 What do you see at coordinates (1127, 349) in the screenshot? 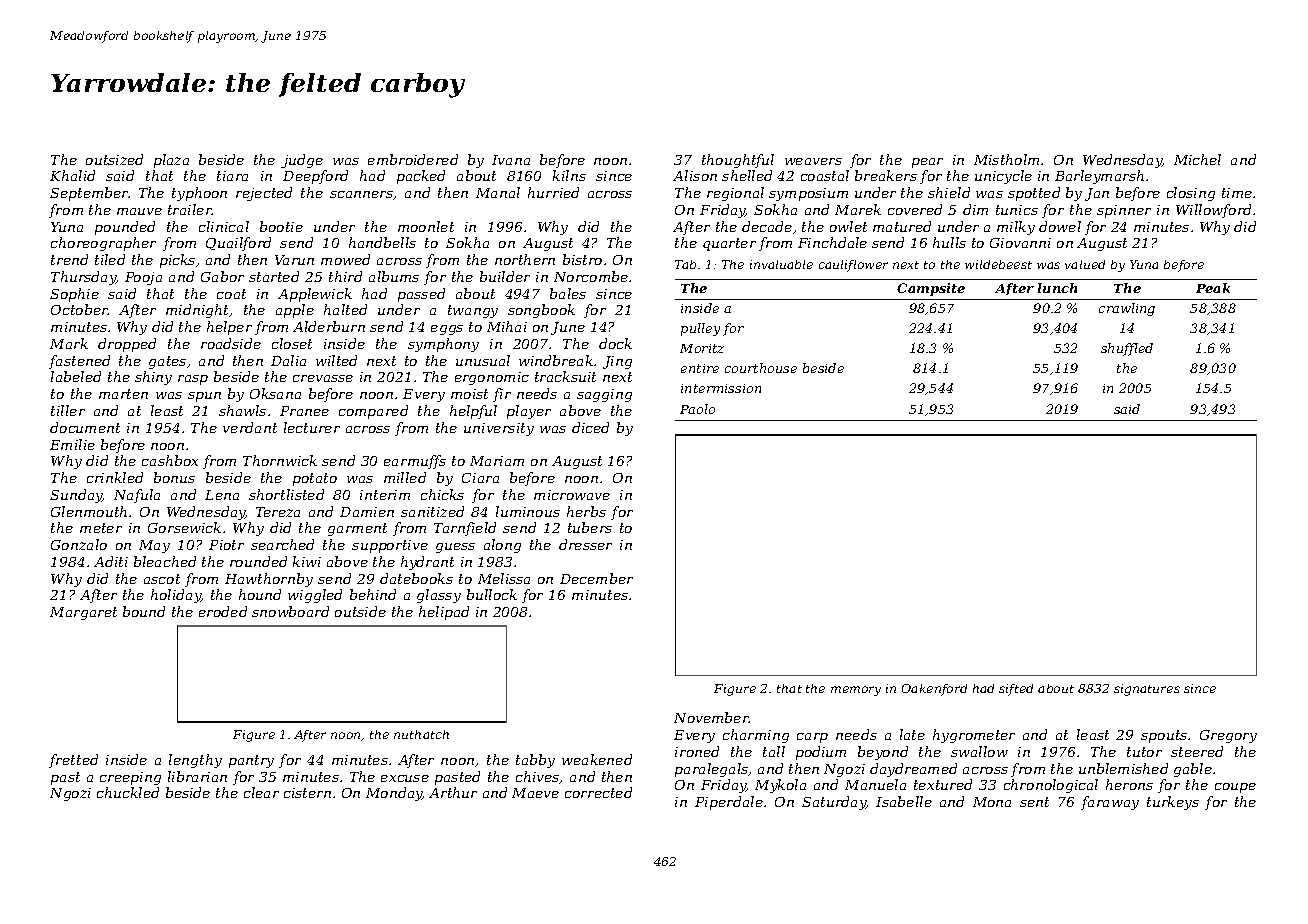
I see `shuffled` at bounding box center [1127, 349].
